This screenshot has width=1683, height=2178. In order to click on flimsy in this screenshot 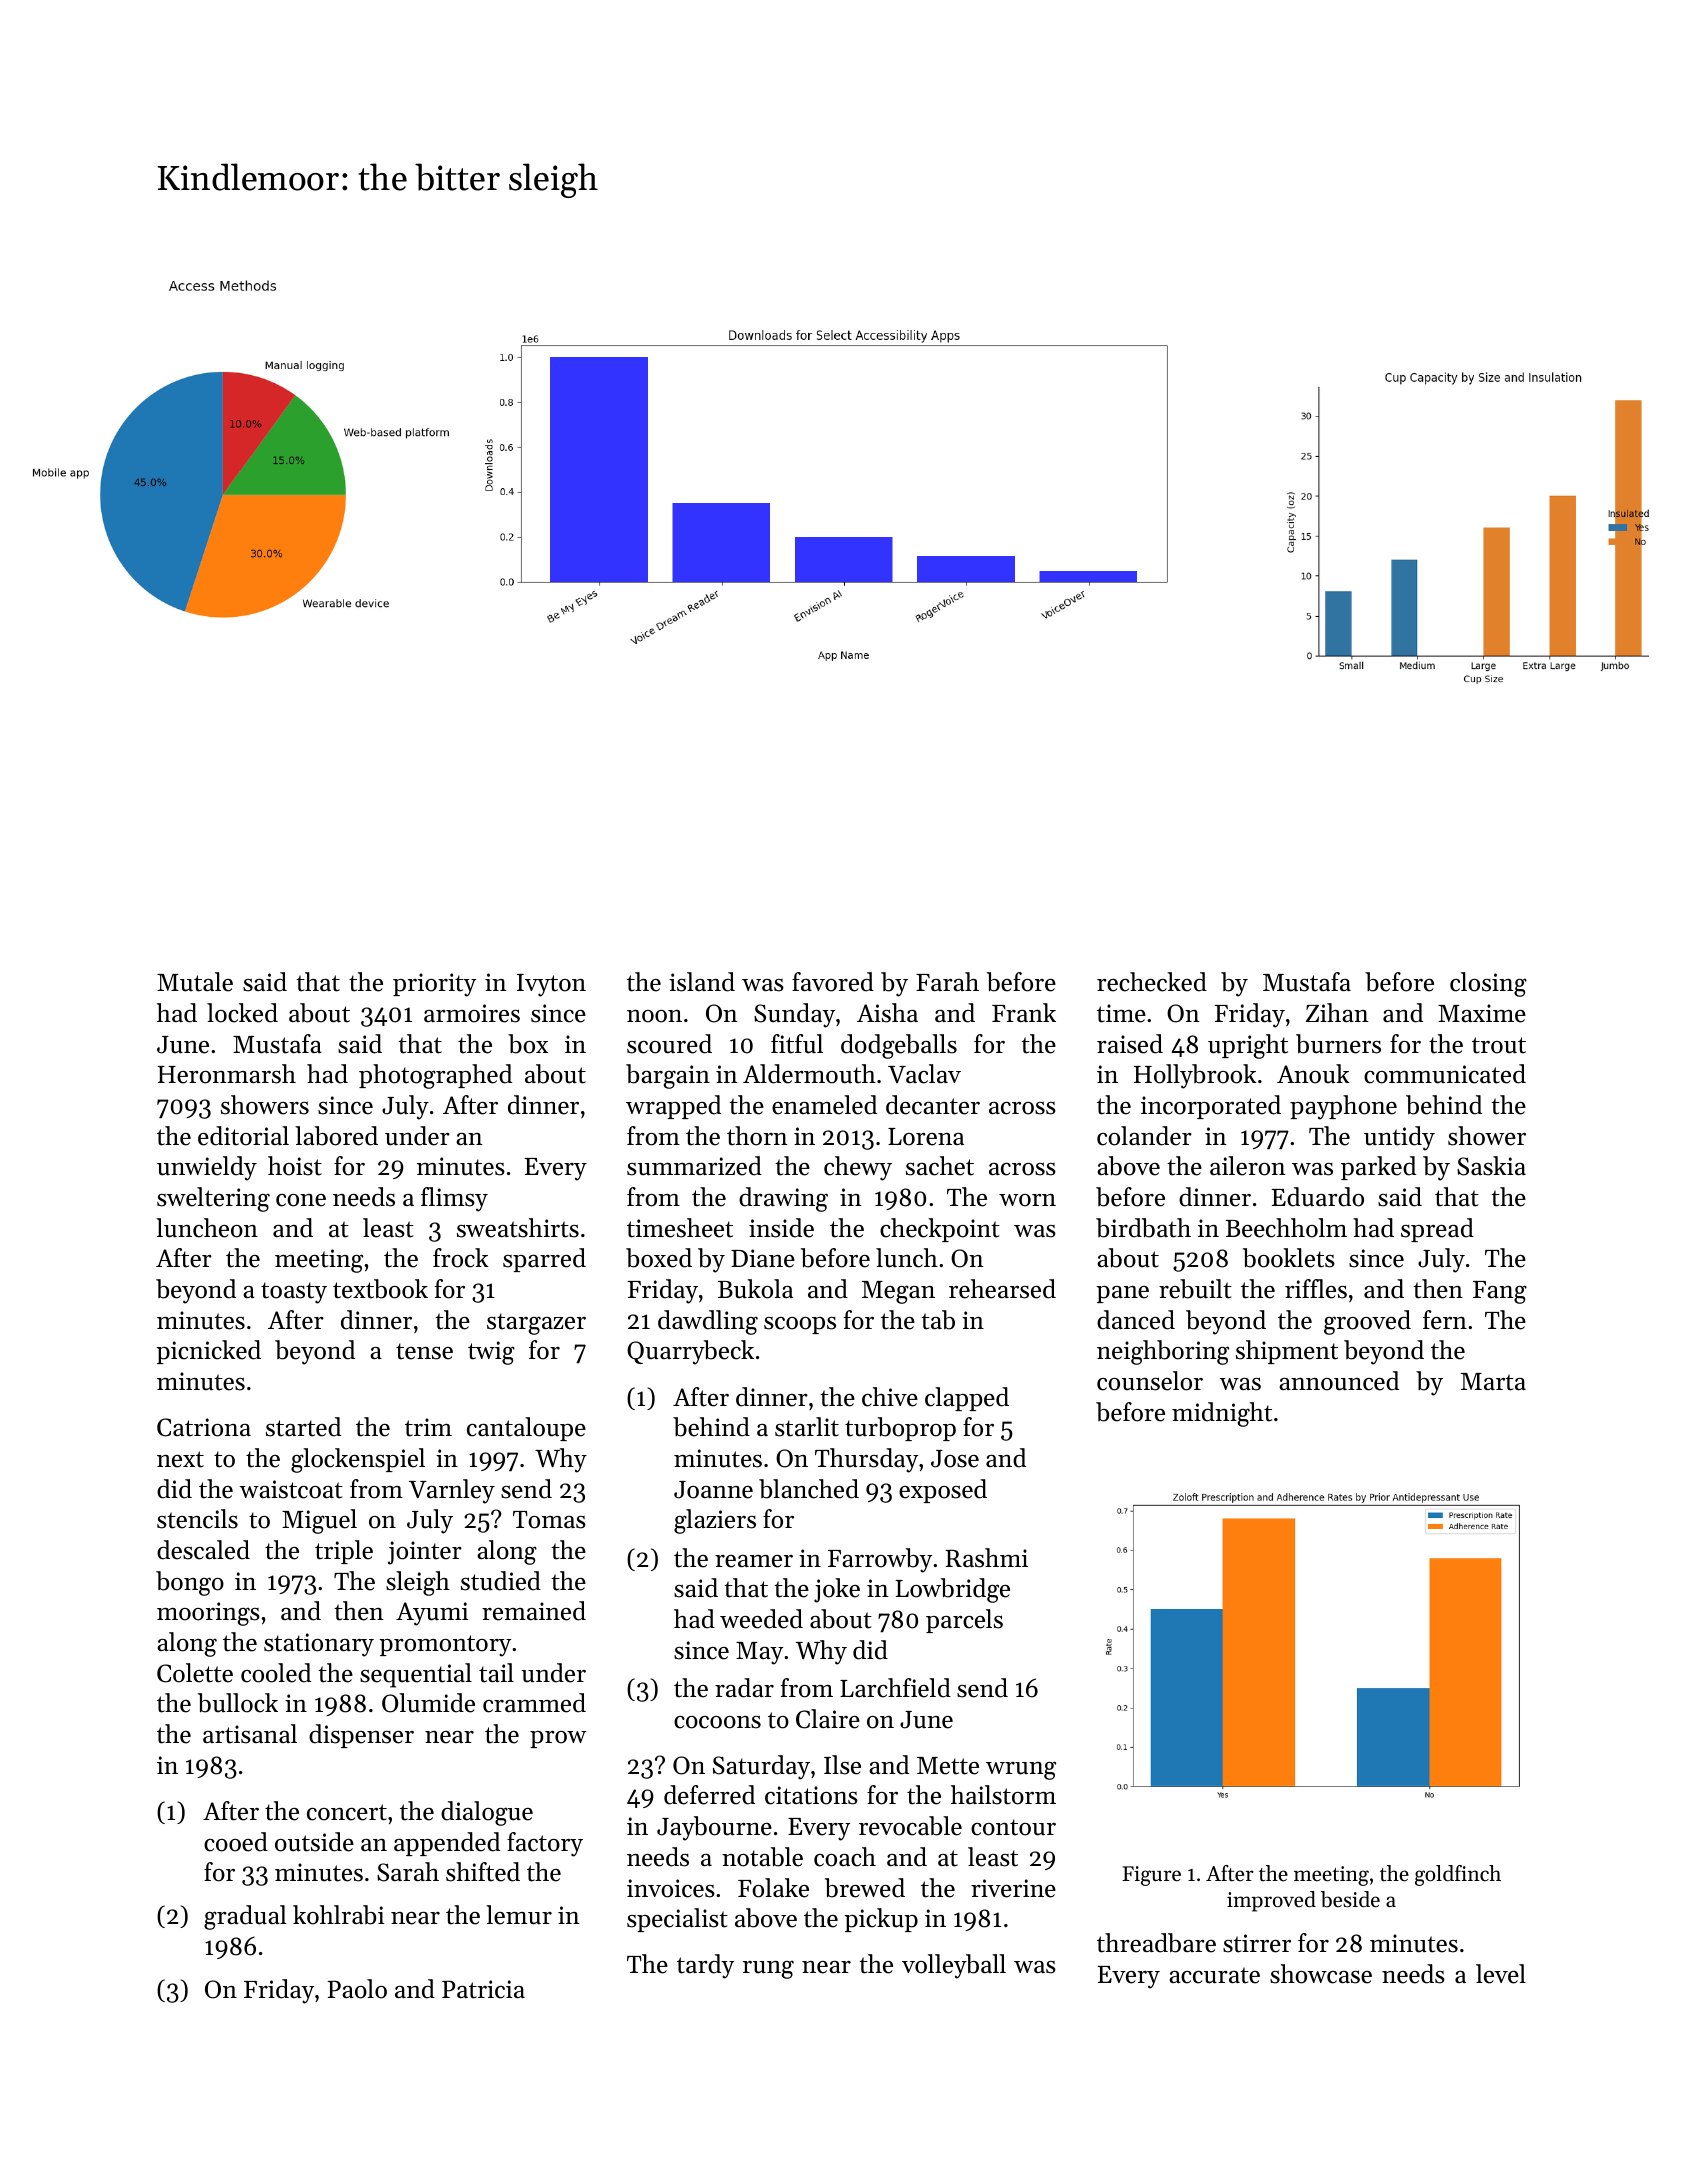, I will do `click(454, 1199)`.
